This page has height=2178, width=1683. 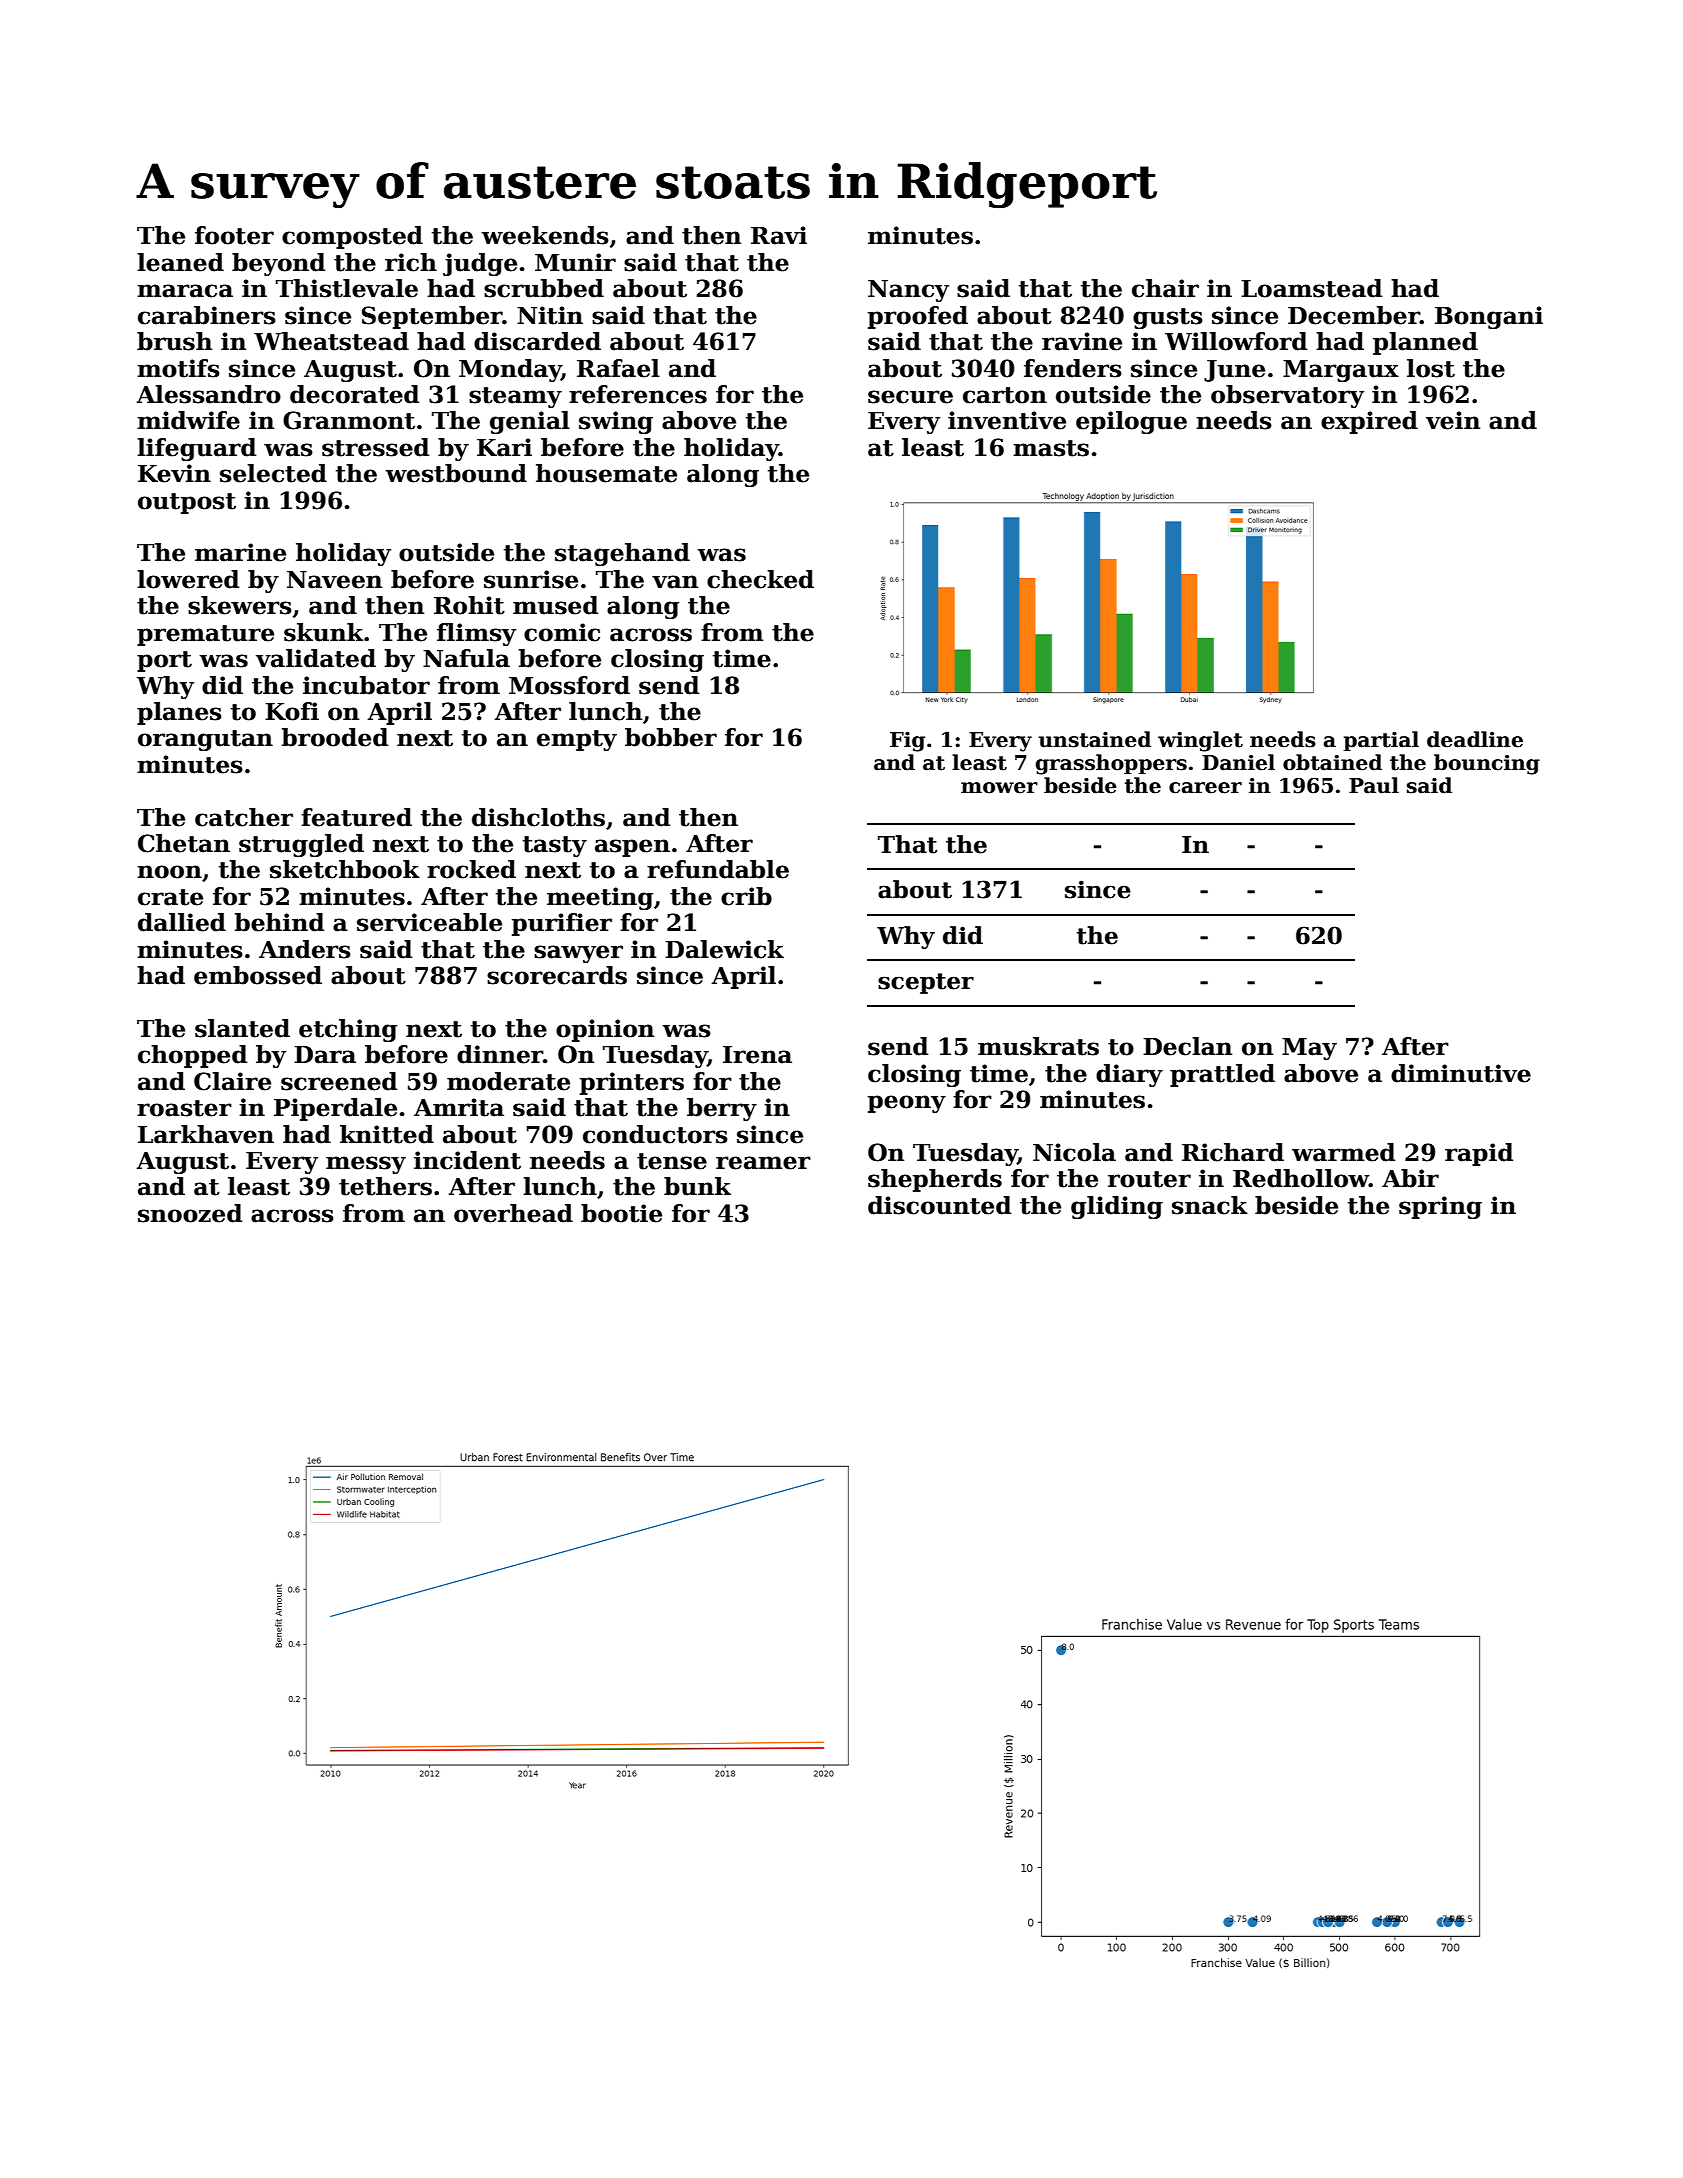 What do you see at coordinates (1374, 785) in the page?
I see `Paul` at bounding box center [1374, 785].
